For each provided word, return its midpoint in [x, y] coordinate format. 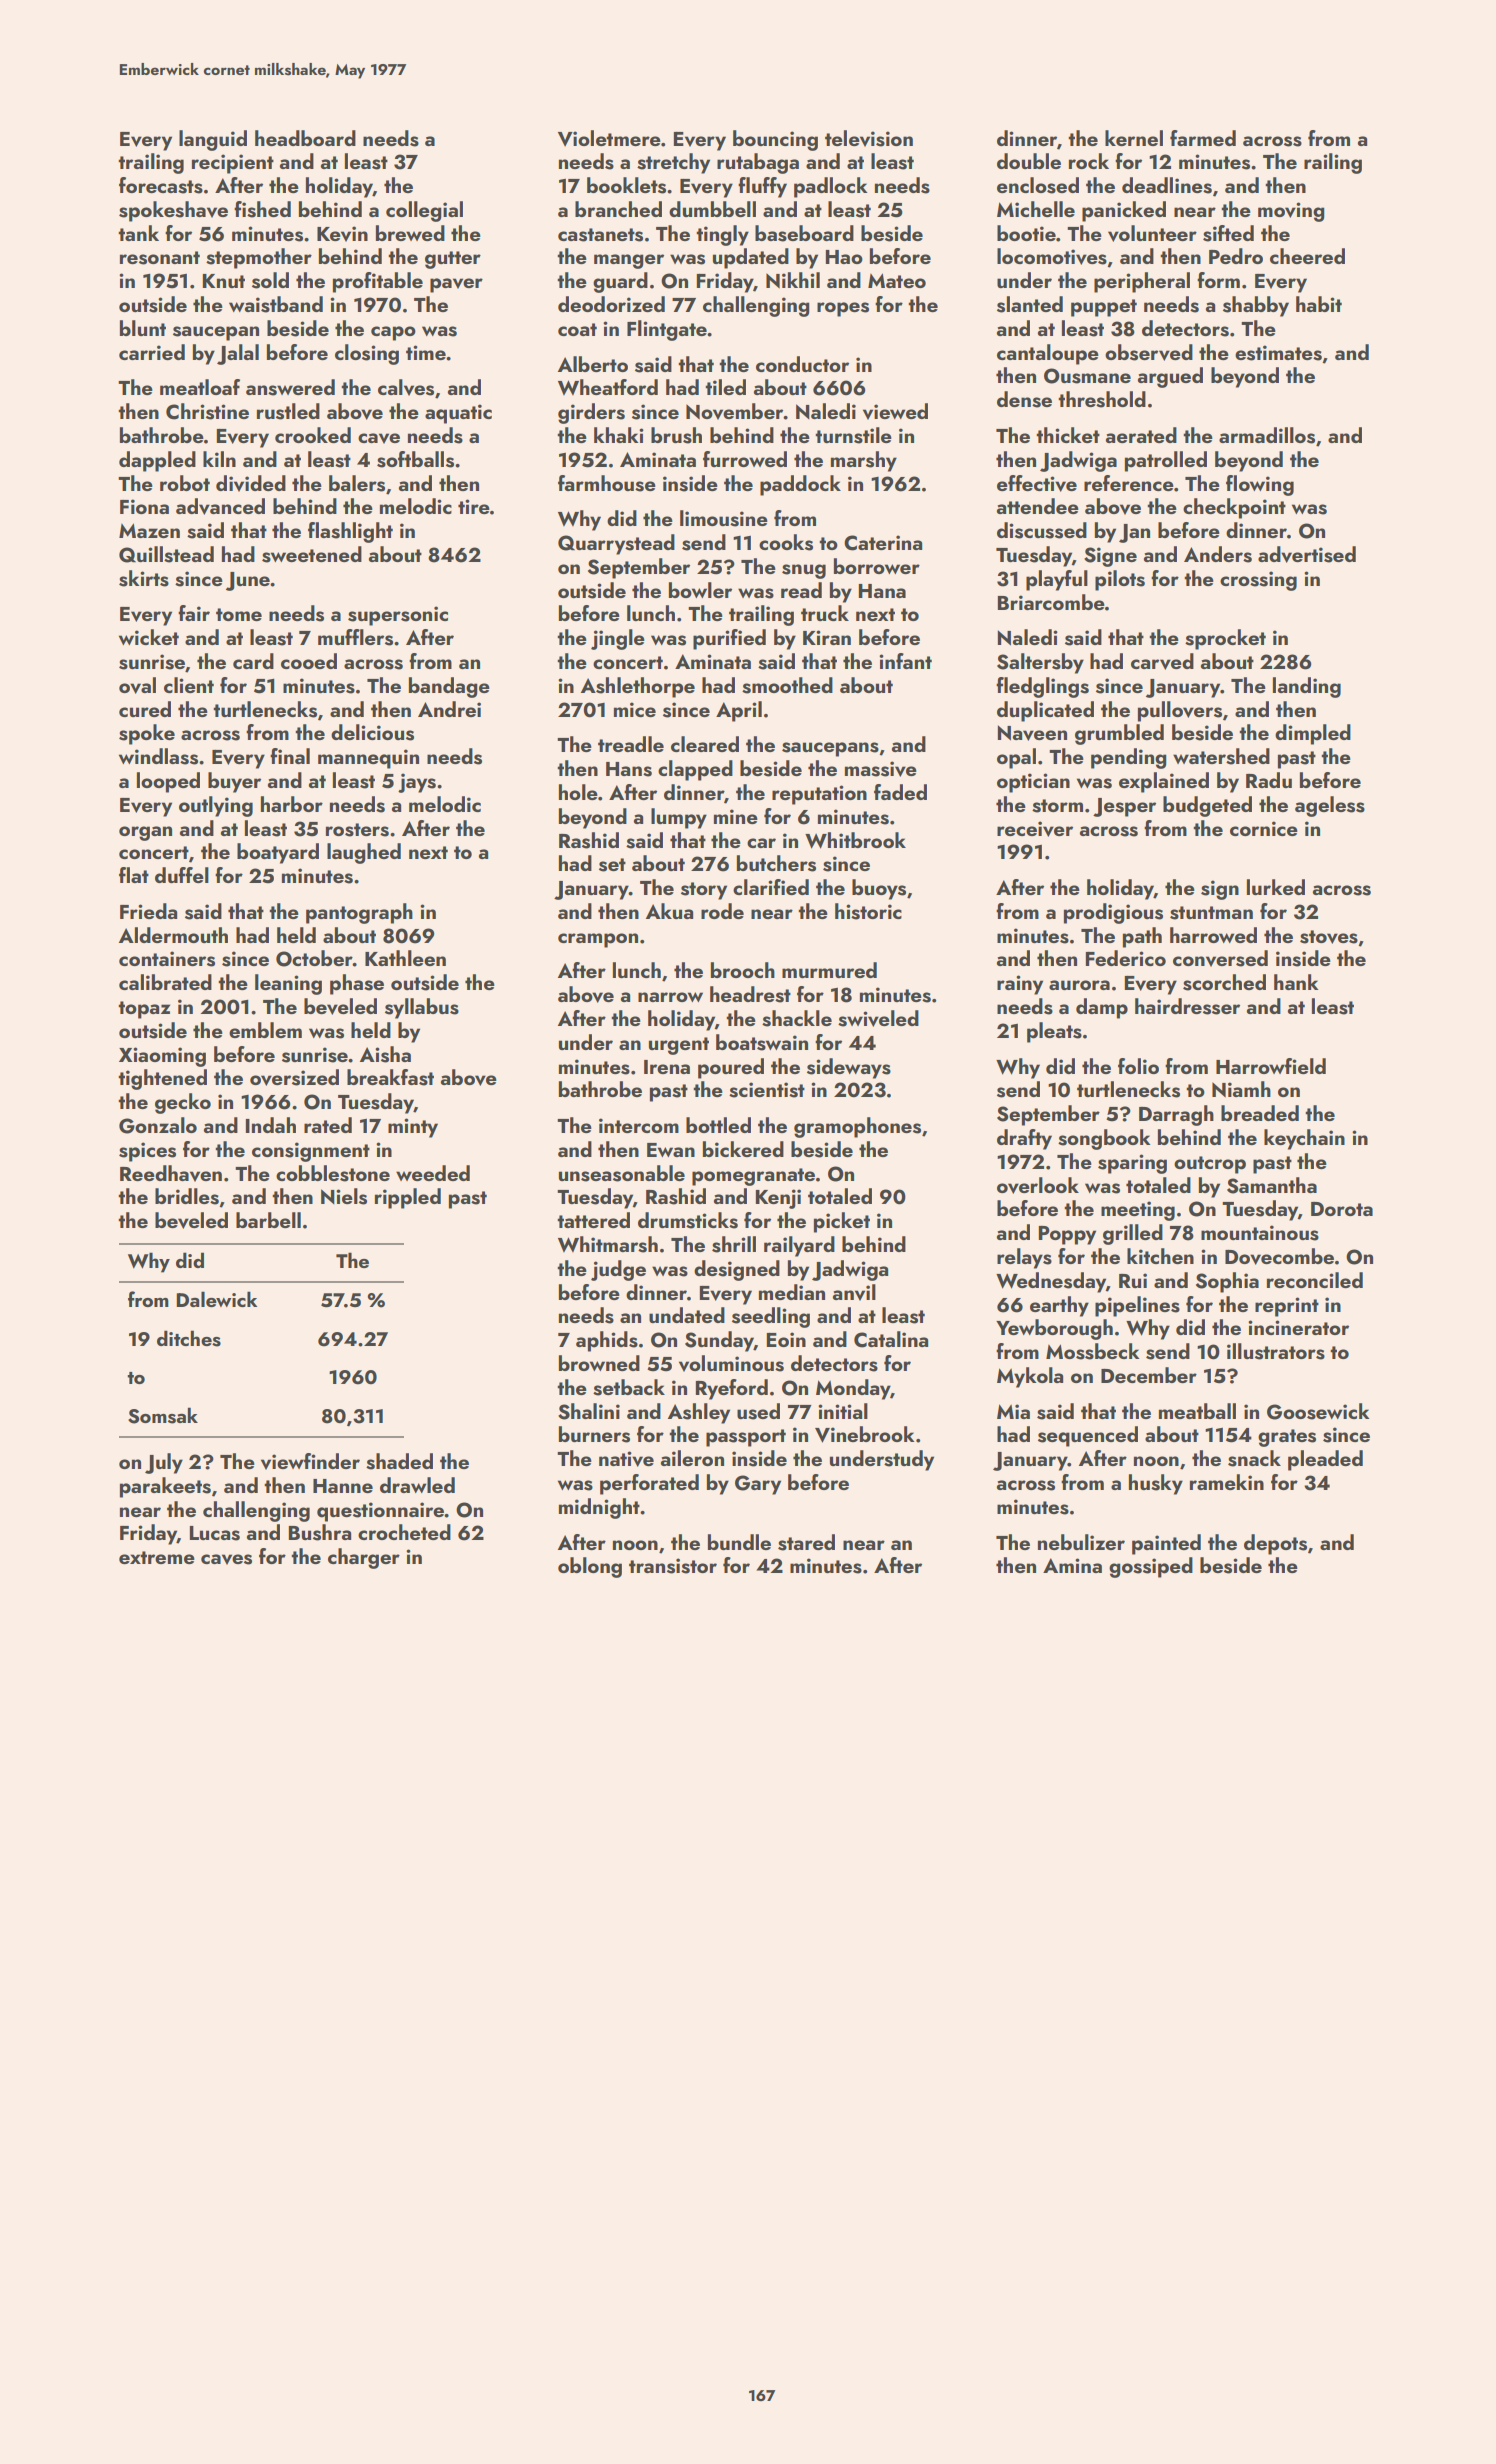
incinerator [1298, 1327]
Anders [1218, 554]
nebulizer [1081, 1542]
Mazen [149, 530]
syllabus [422, 1008]
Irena [667, 1067]
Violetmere [609, 138]
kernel [1134, 138]
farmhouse [607, 483]
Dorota [1342, 1209]
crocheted [404, 1532]
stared [806, 1542]
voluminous [731, 1363]
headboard [305, 138]
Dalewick [216, 1299]
